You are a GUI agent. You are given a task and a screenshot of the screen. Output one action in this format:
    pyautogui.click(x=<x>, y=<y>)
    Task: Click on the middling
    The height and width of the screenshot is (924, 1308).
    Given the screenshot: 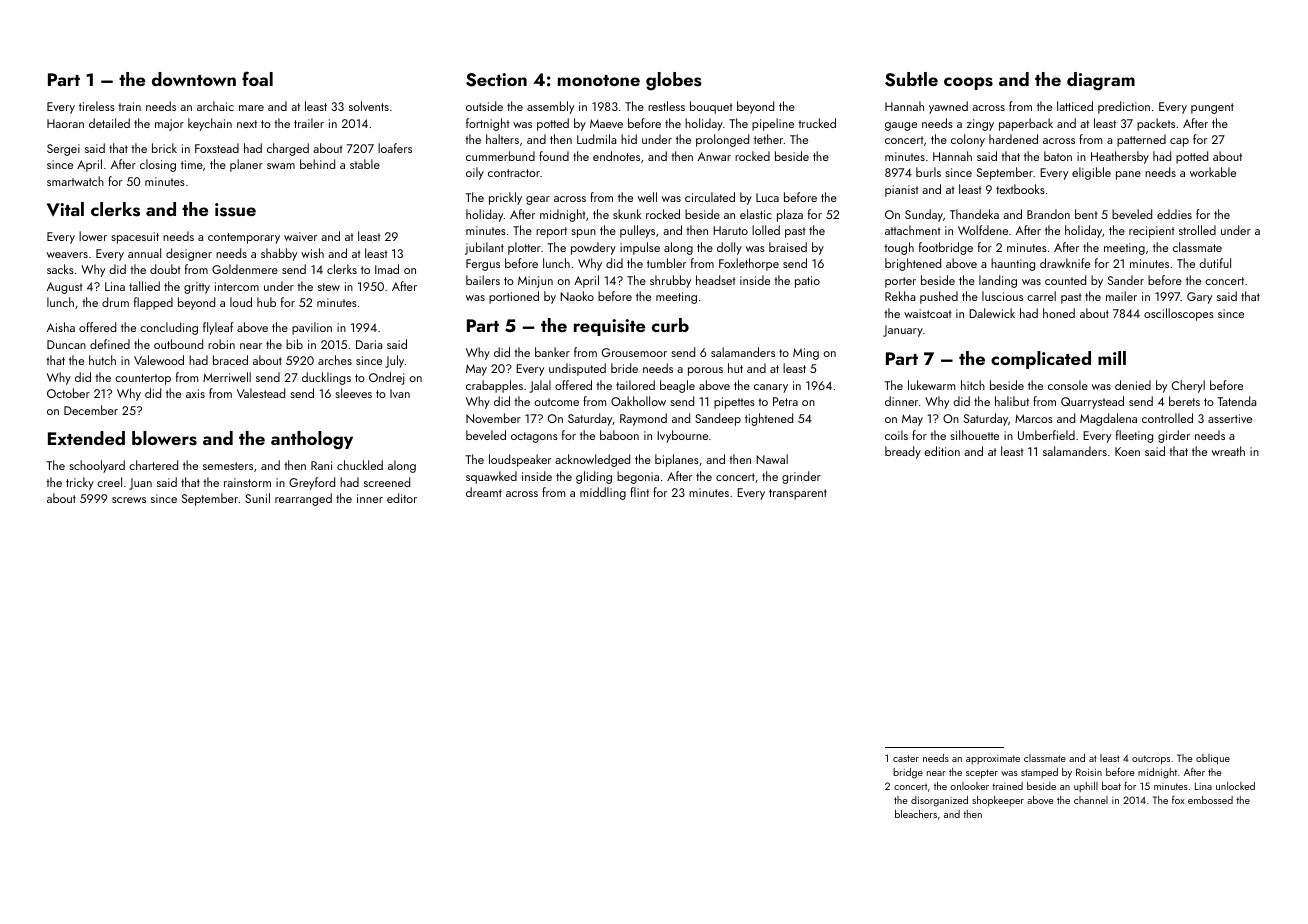 What is the action you would take?
    pyautogui.click(x=603, y=493)
